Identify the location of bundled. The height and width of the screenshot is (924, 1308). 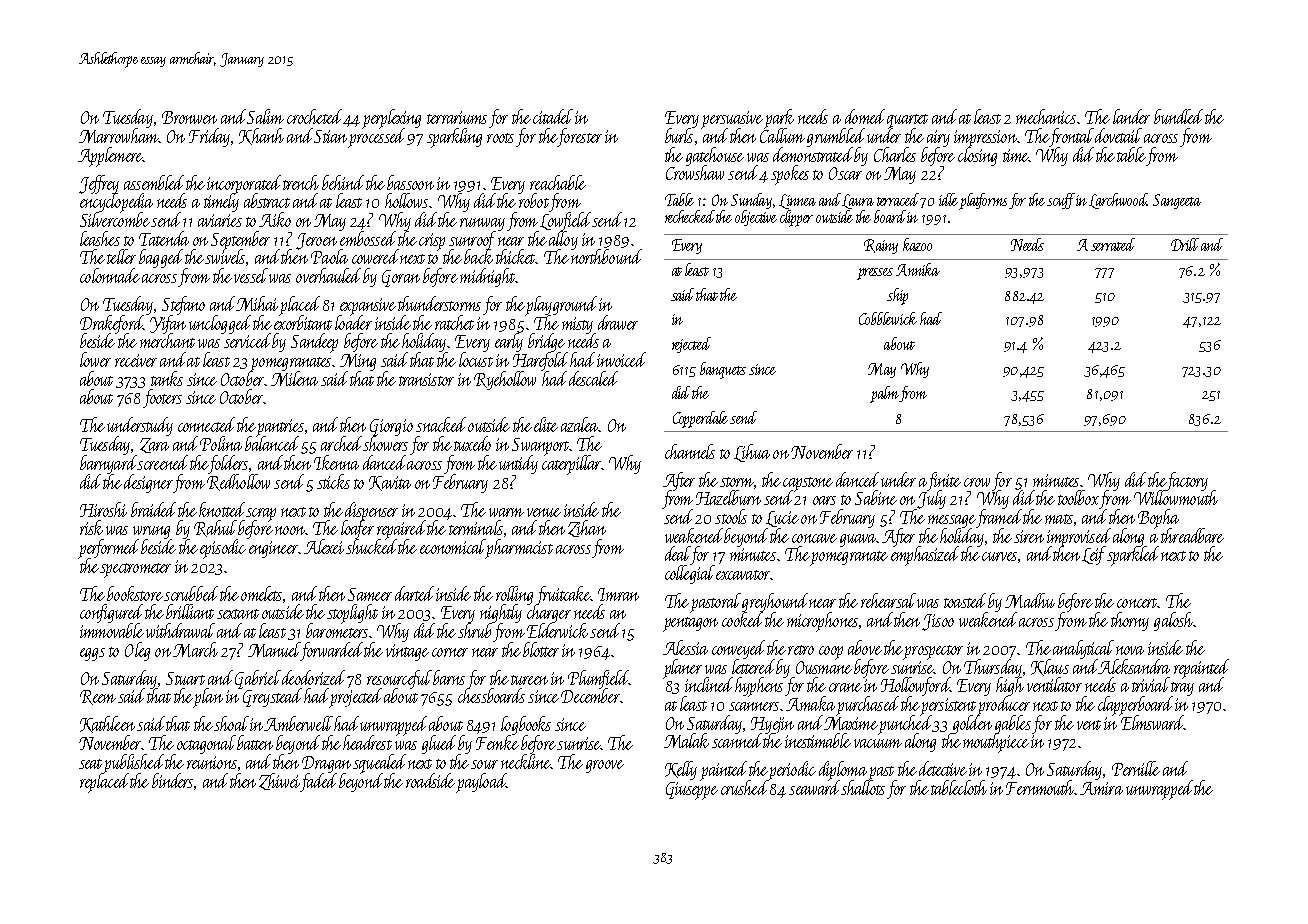
(1178, 116).
